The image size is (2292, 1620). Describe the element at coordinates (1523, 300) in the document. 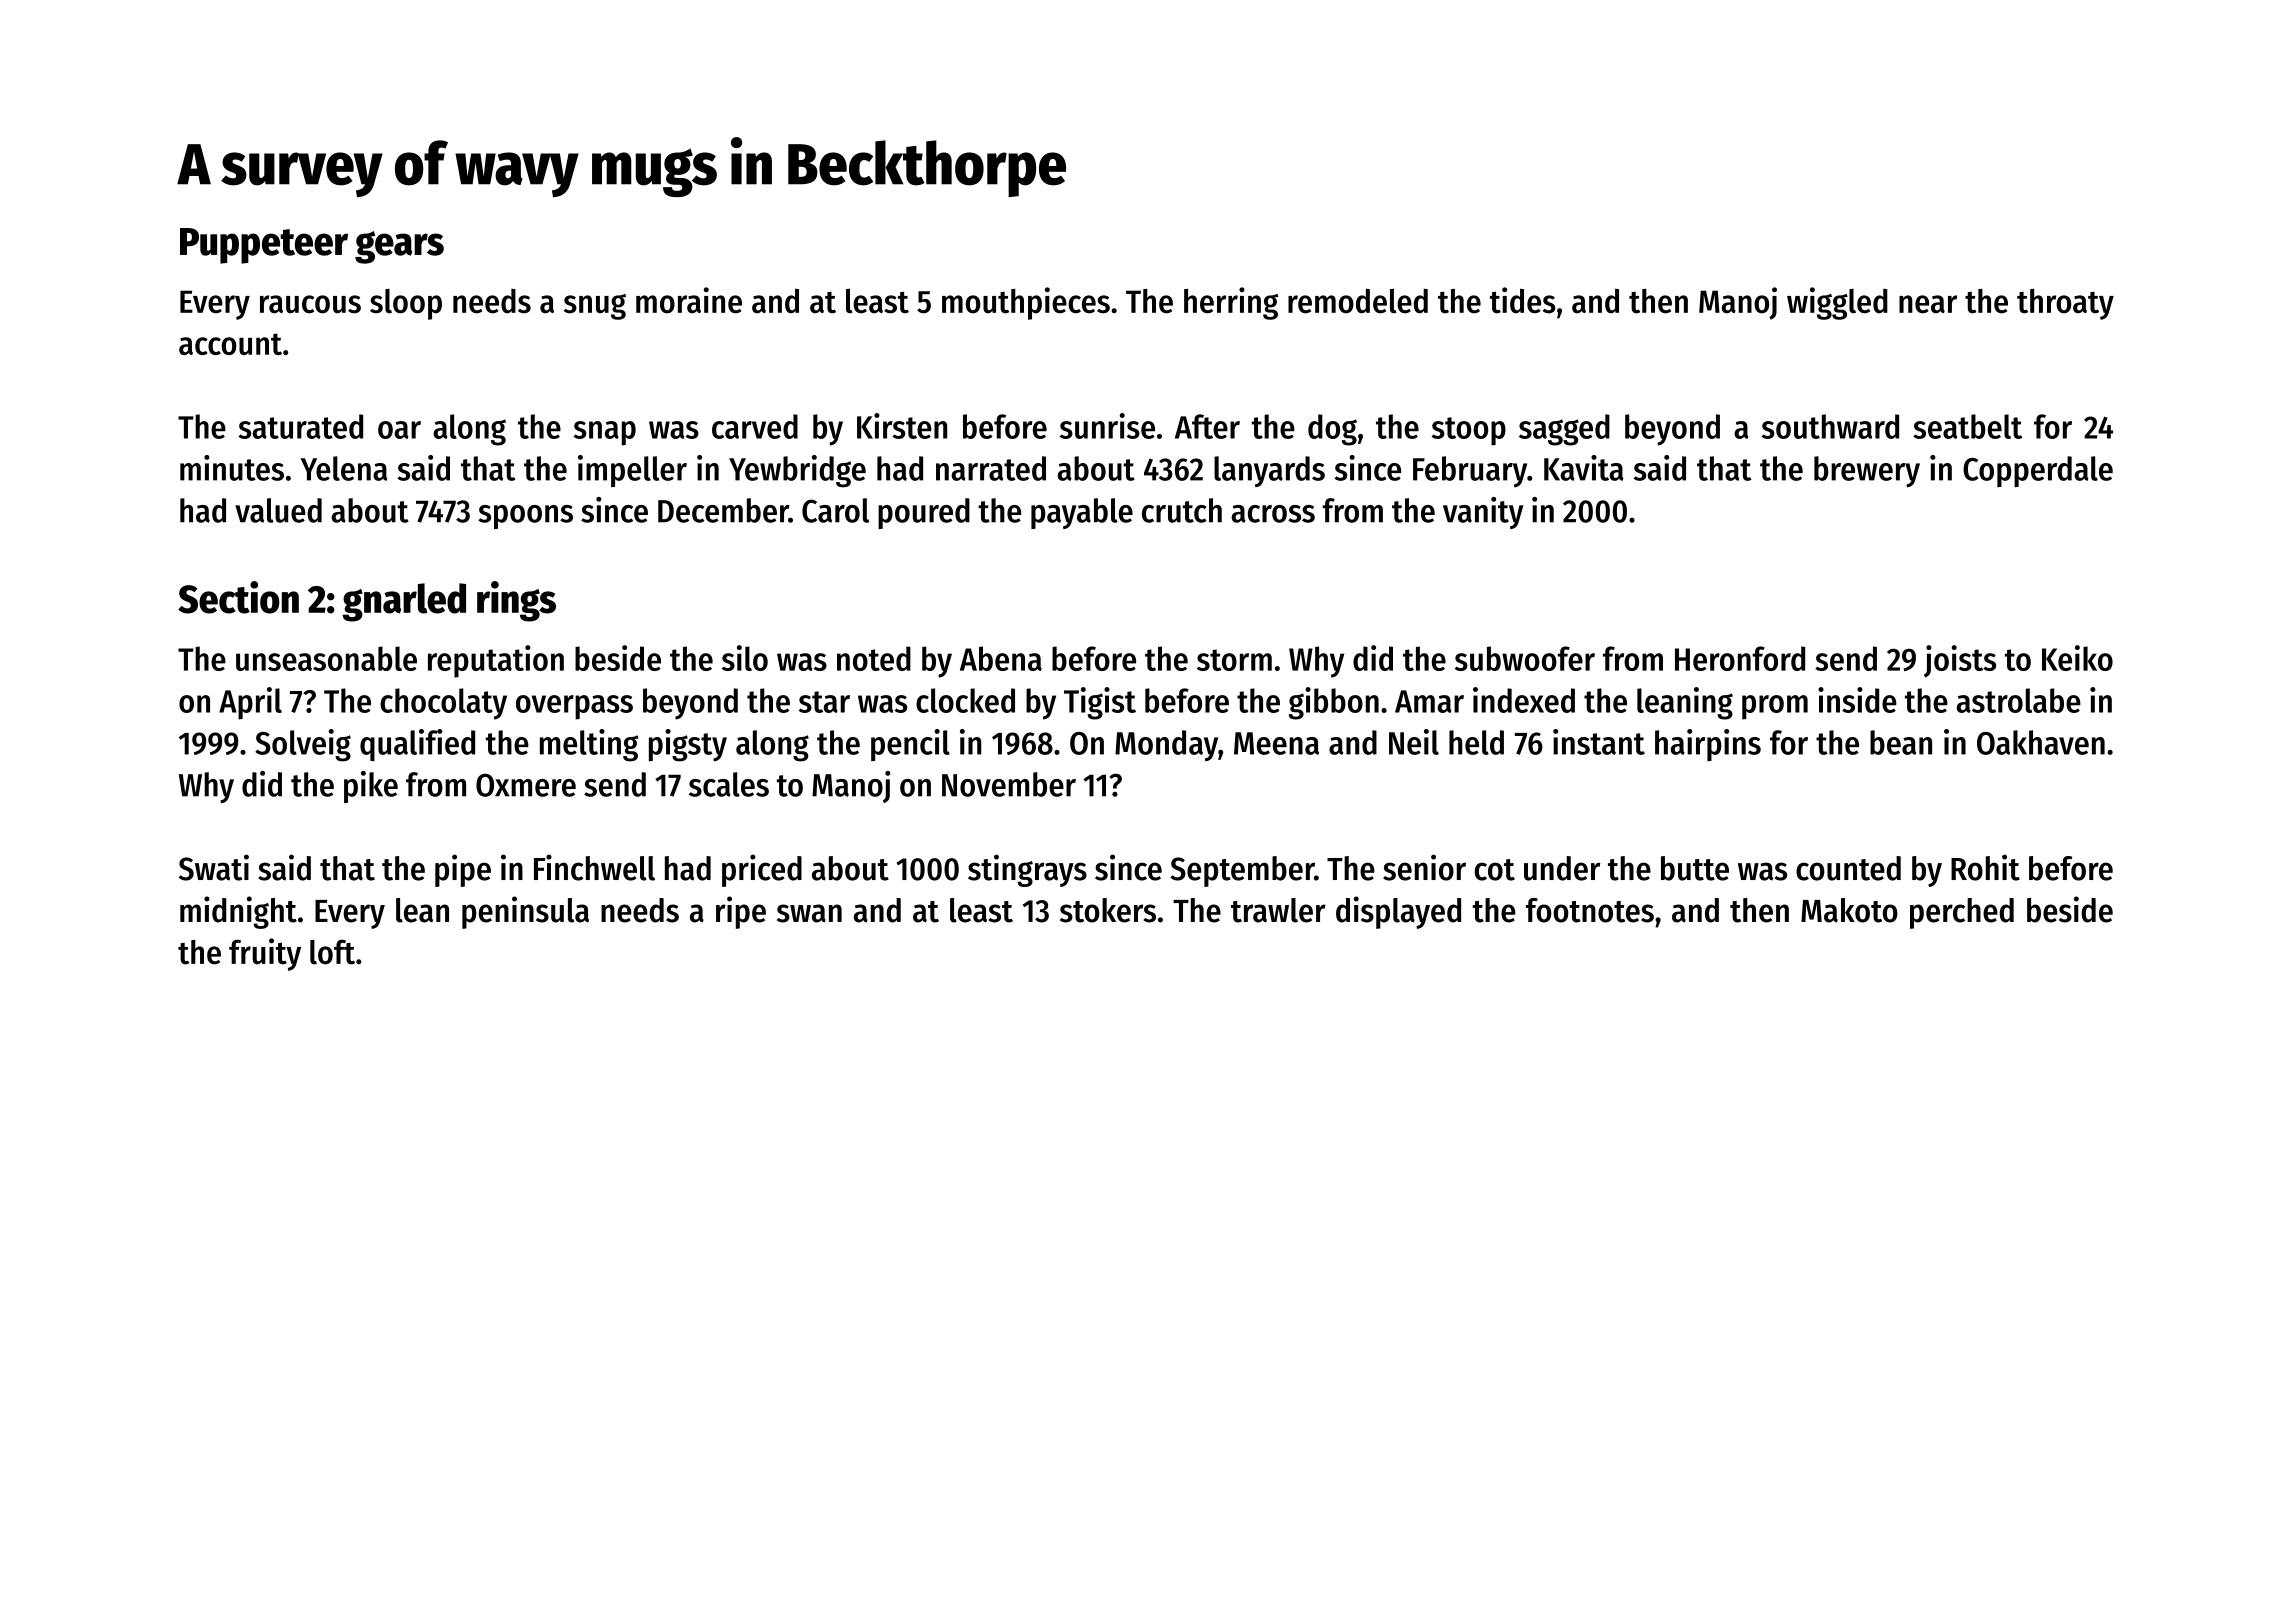

I see `tides` at that location.
